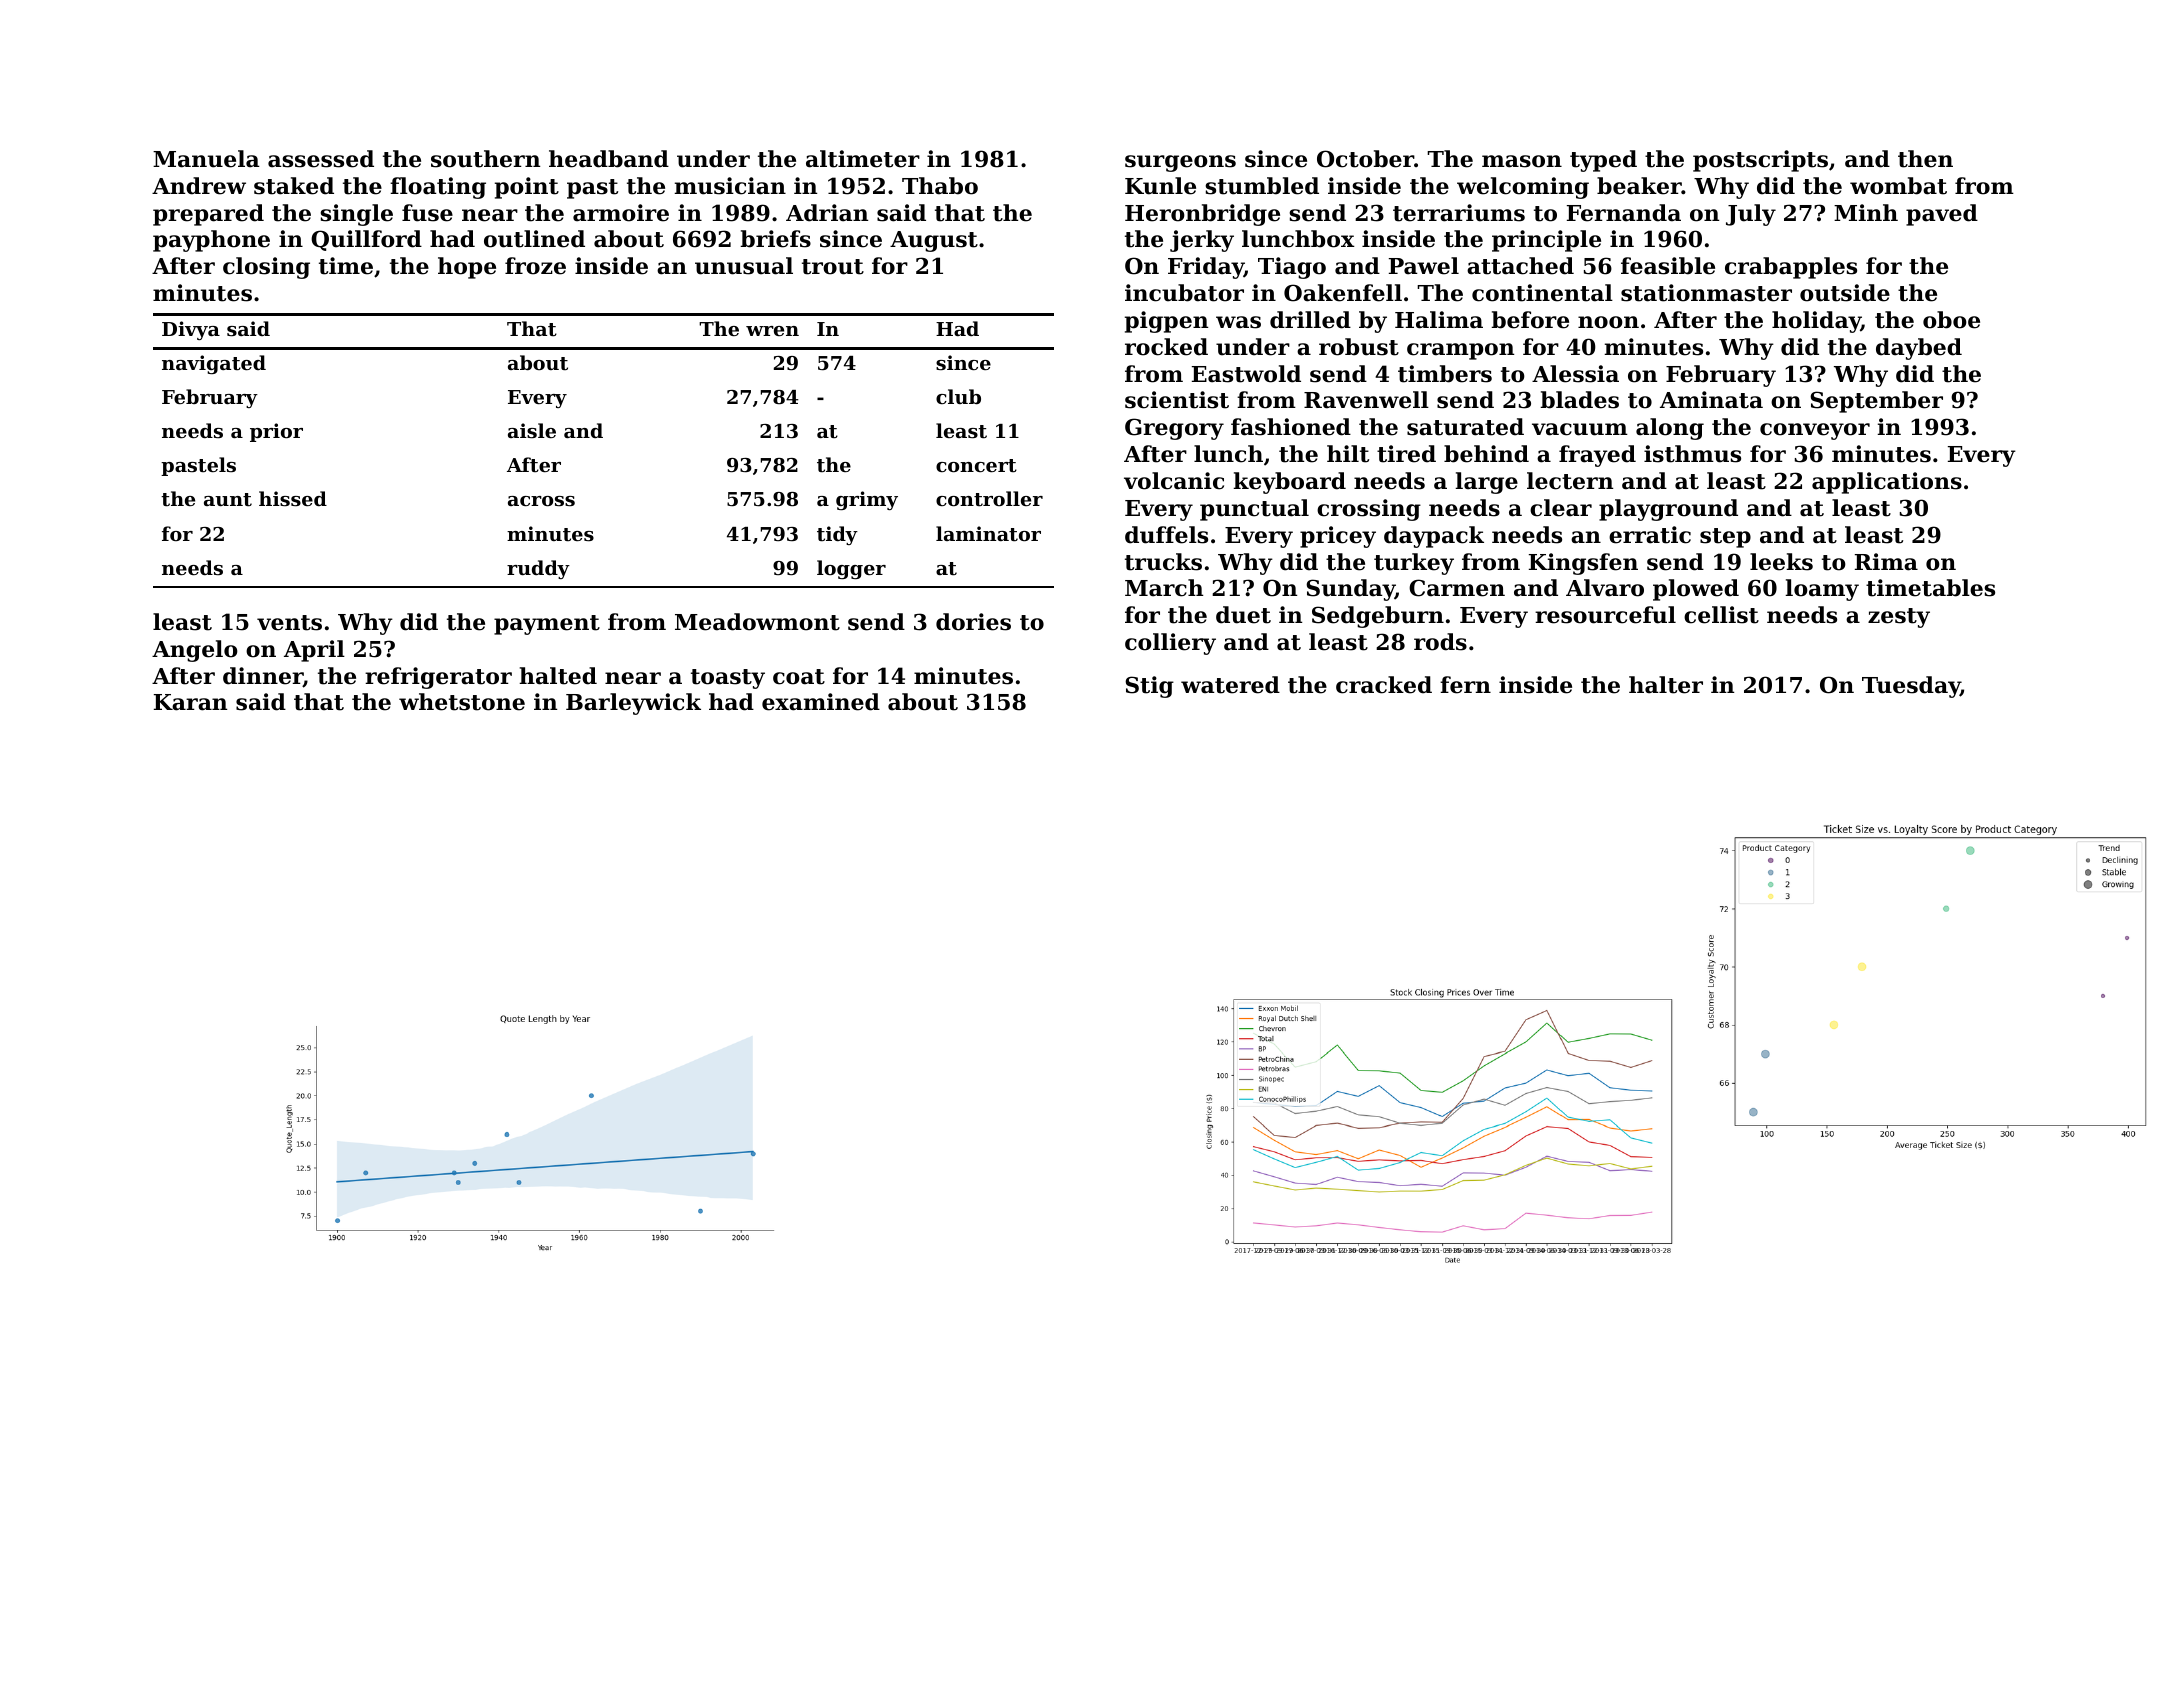  What do you see at coordinates (1262, 186) in the screenshot?
I see `stumbled` at bounding box center [1262, 186].
